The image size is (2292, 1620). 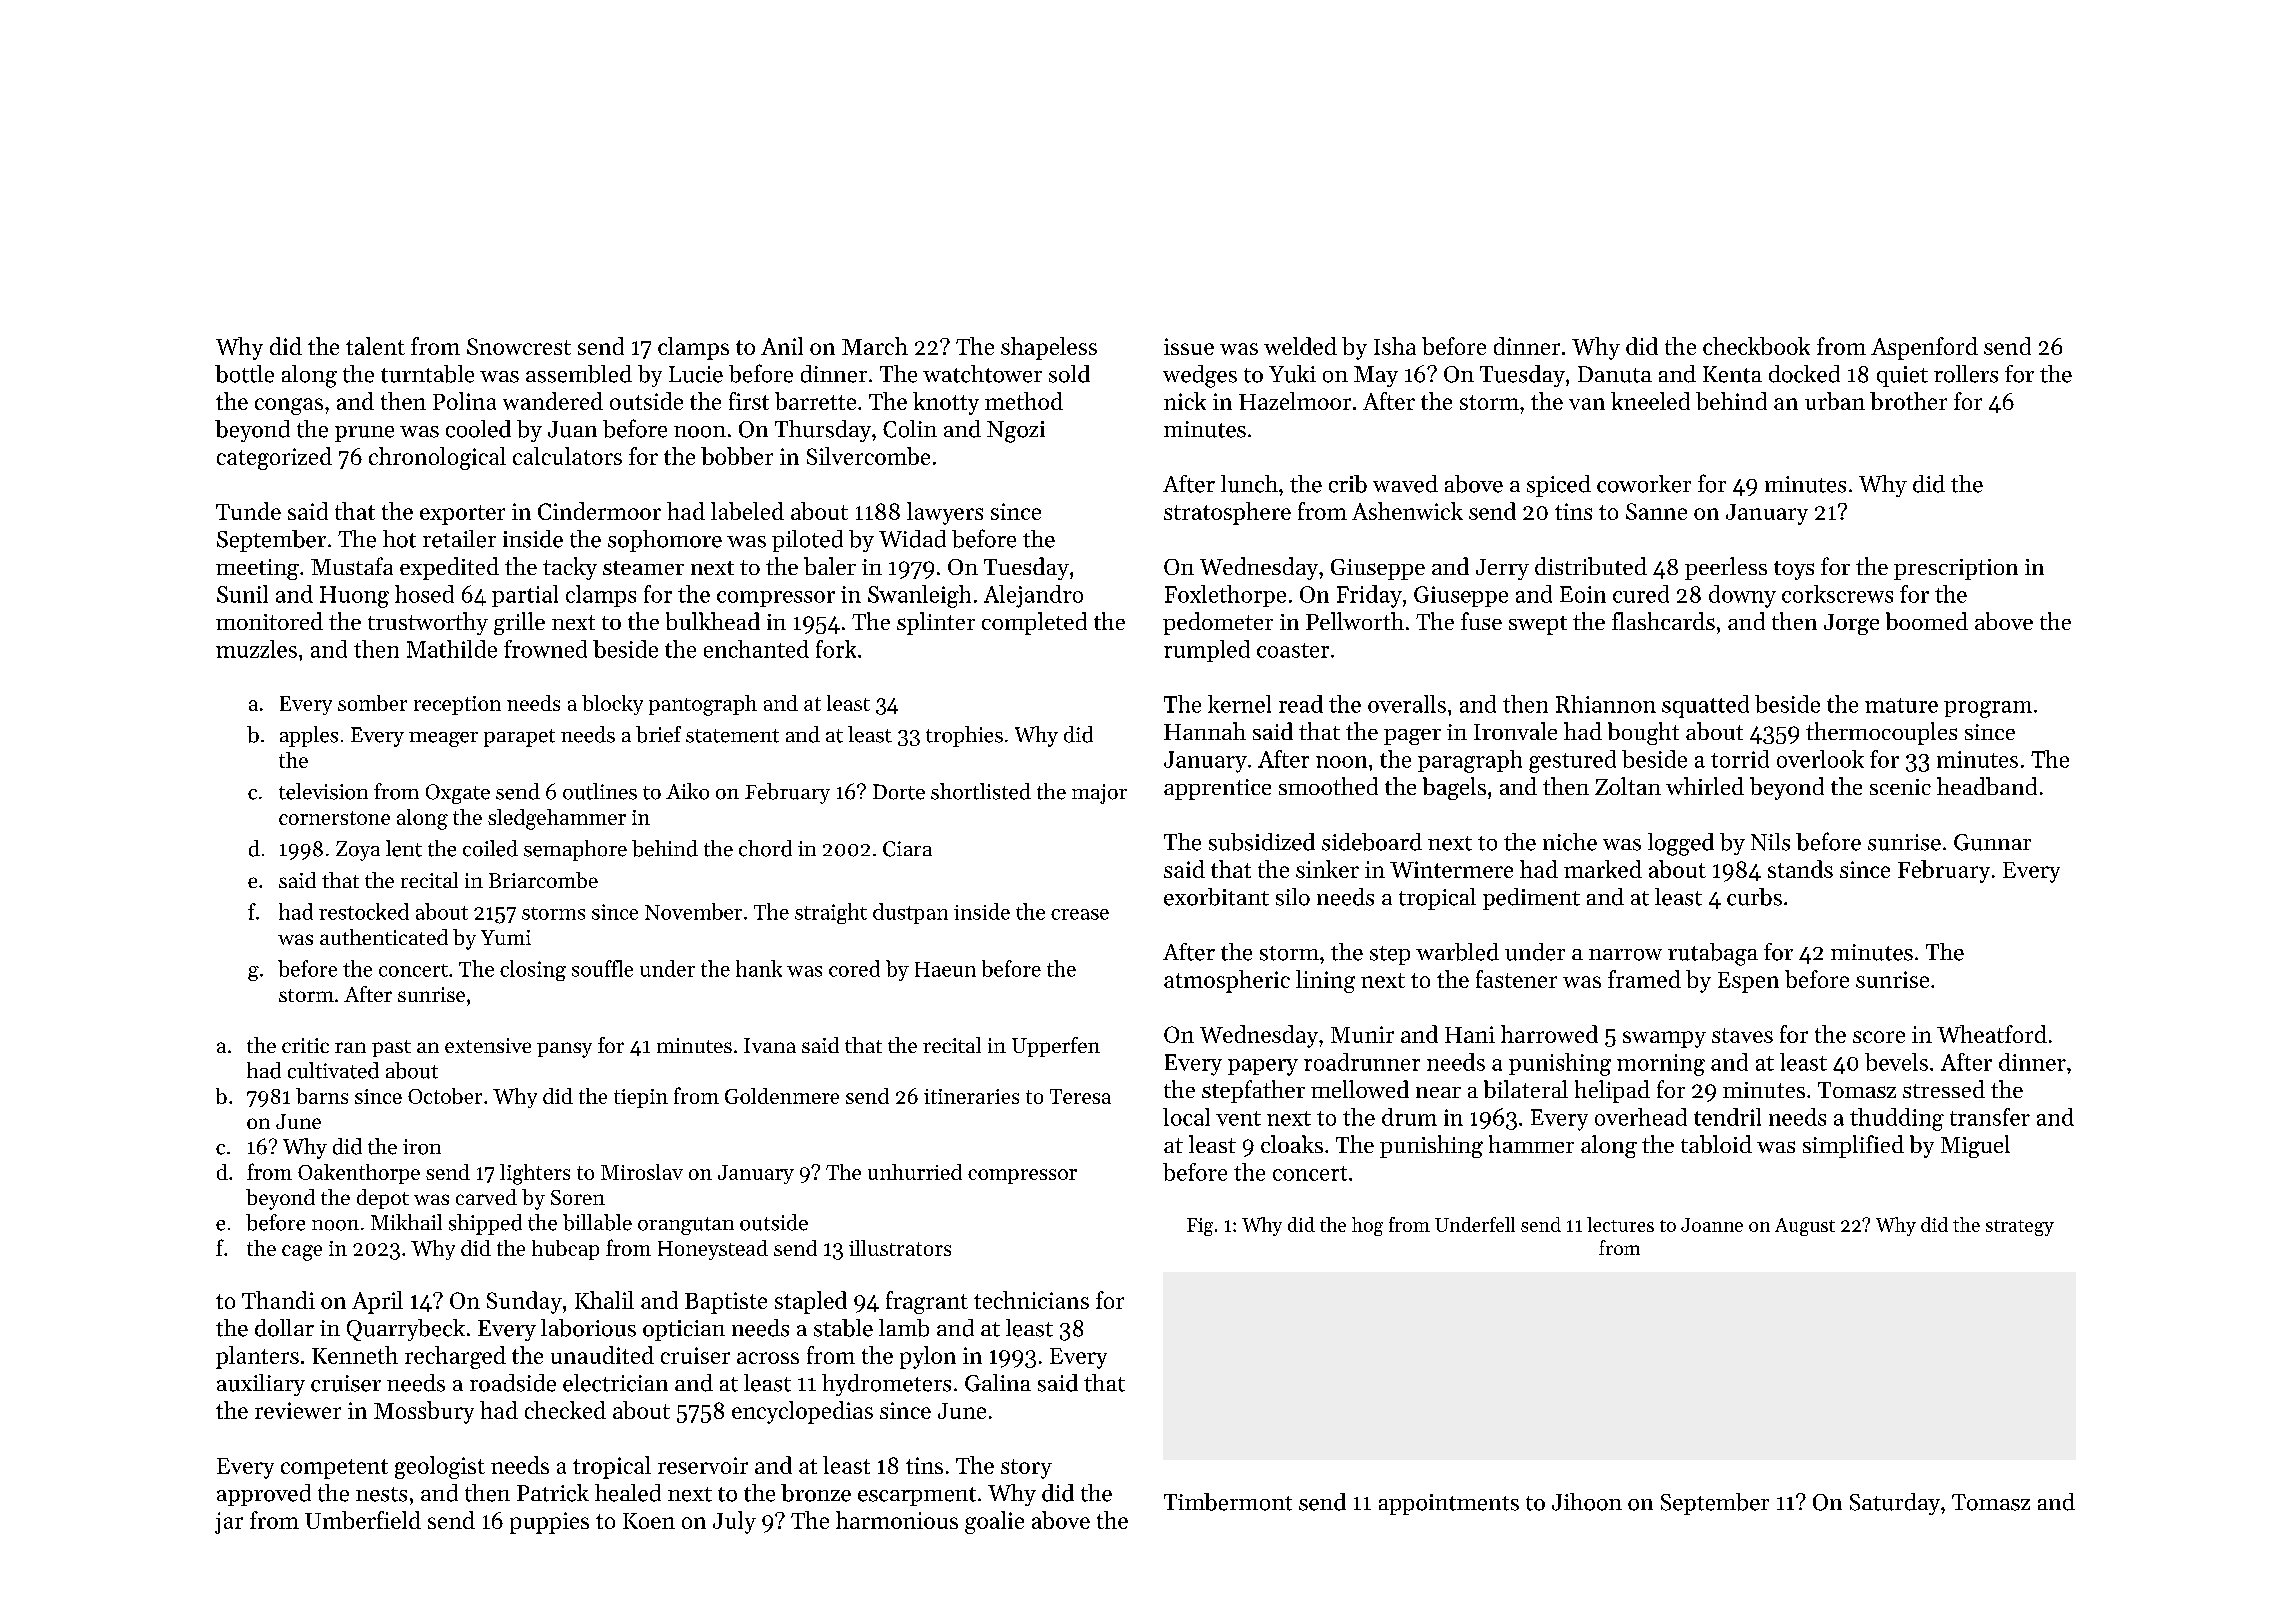 What do you see at coordinates (309, 736) in the page?
I see `apples` at bounding box center [309, 736].
